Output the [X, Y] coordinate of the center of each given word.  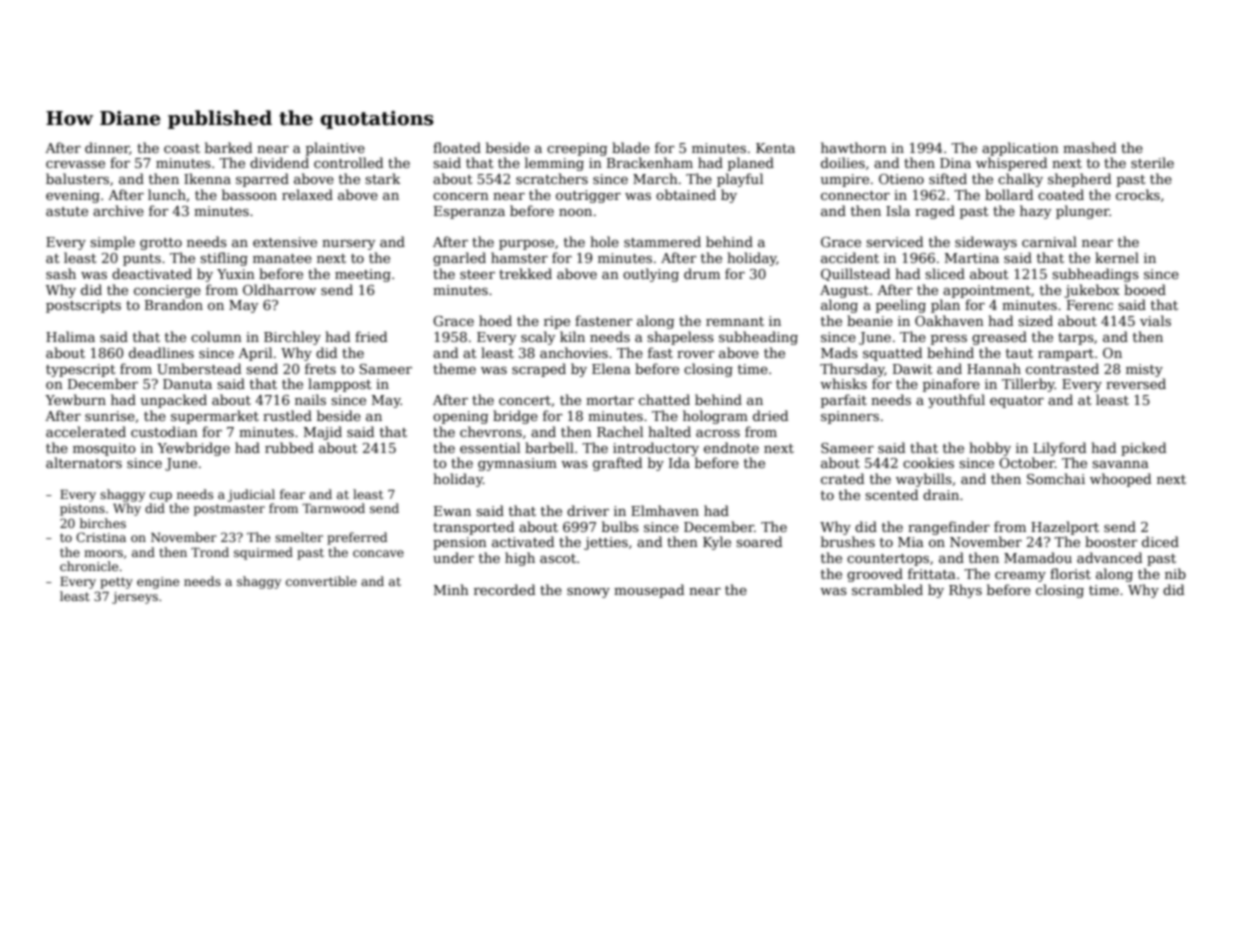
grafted [617, 464]
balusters [77, 178]
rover [696, 354]
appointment [987, 291]
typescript [81, 370]
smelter [299, 537]
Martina [972, 258]
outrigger [588, 196]
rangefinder [949, 528]
